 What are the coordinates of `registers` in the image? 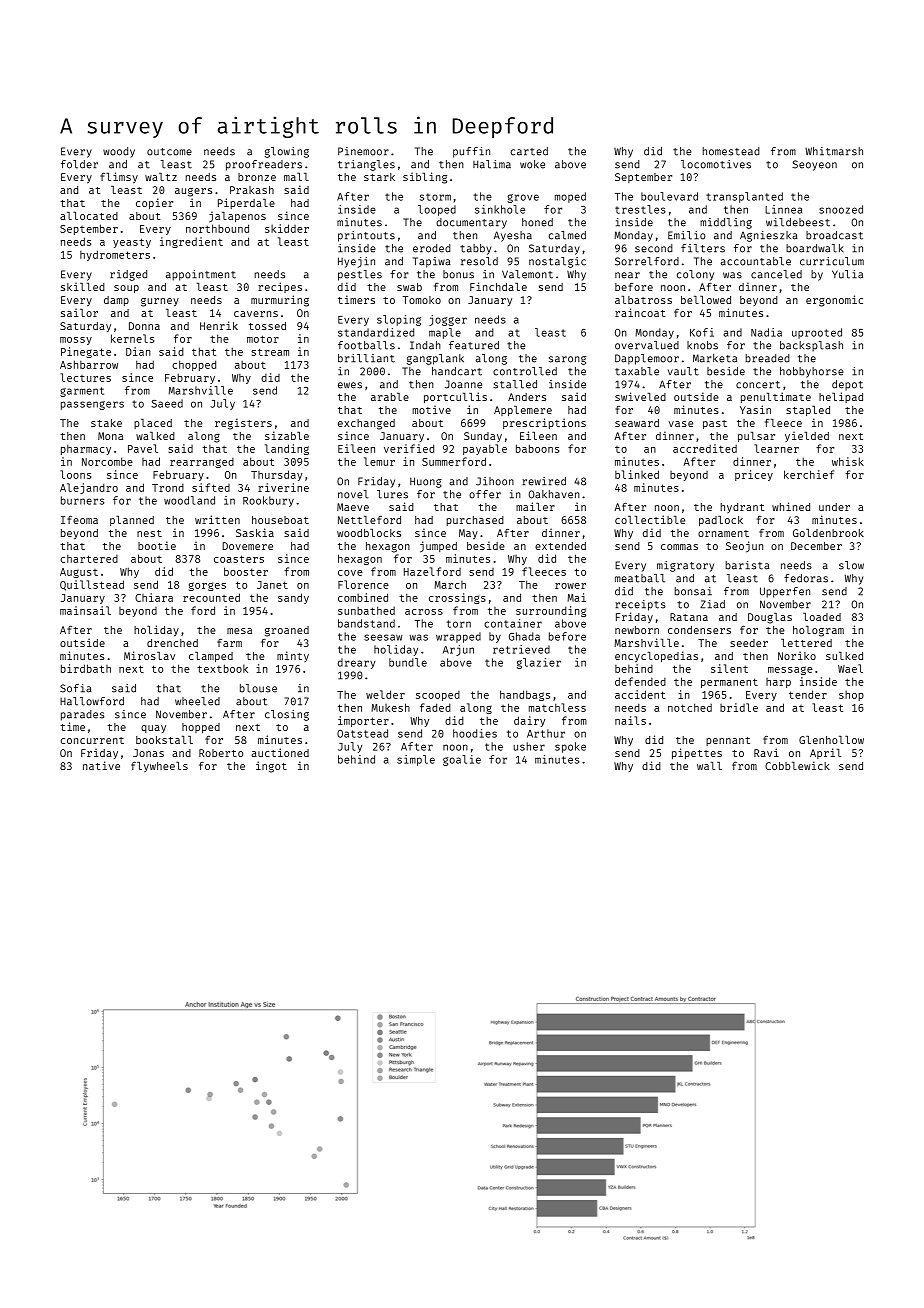 It's located at (243, 424).
